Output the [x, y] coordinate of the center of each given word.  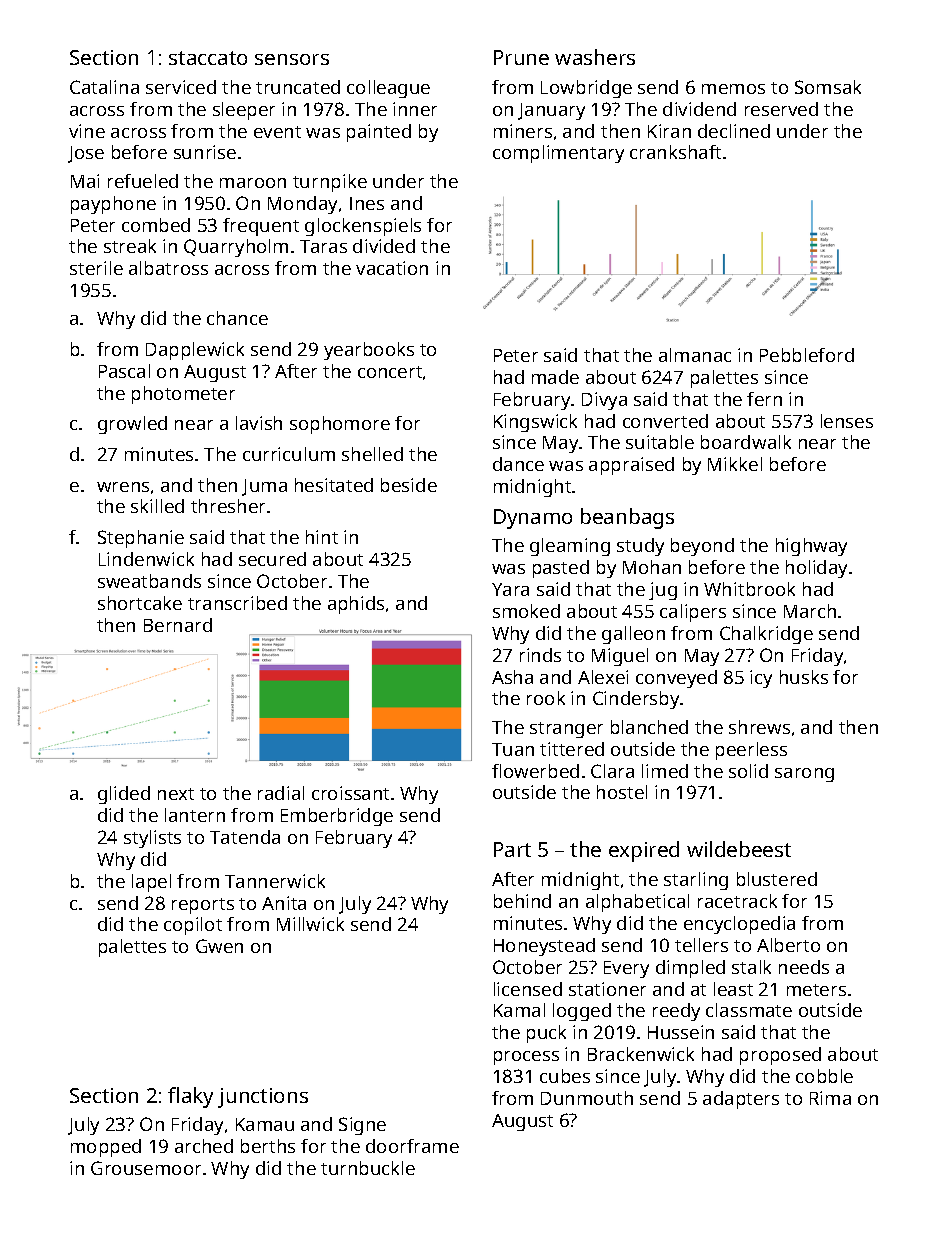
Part [512, 849]
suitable [660, 442]
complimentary [558, 154]
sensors [292, 59]
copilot [193, 926]
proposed [780, 1056]
